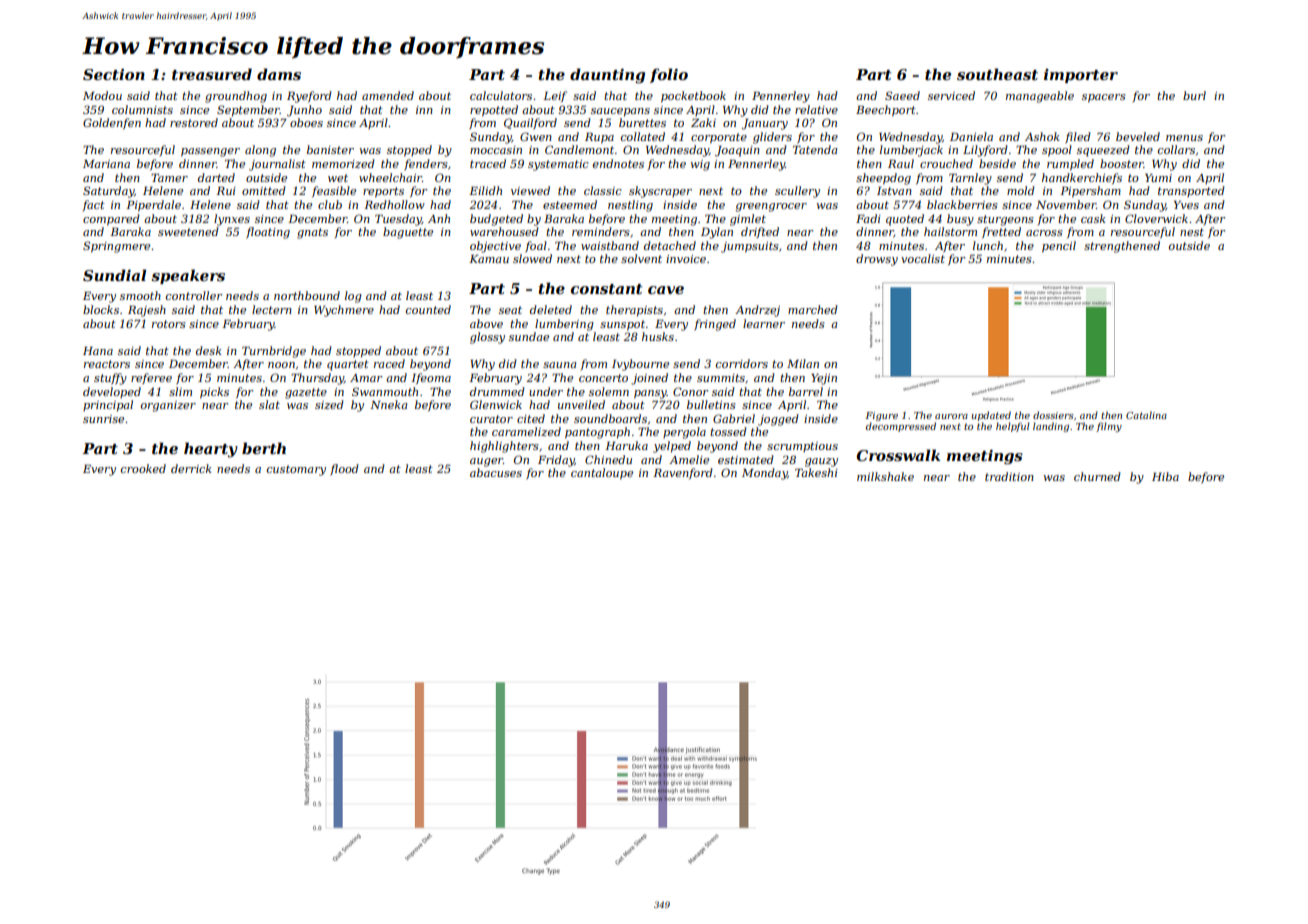 The image size is (1308, 924). I want to click on burl, so click(1194, 95).
